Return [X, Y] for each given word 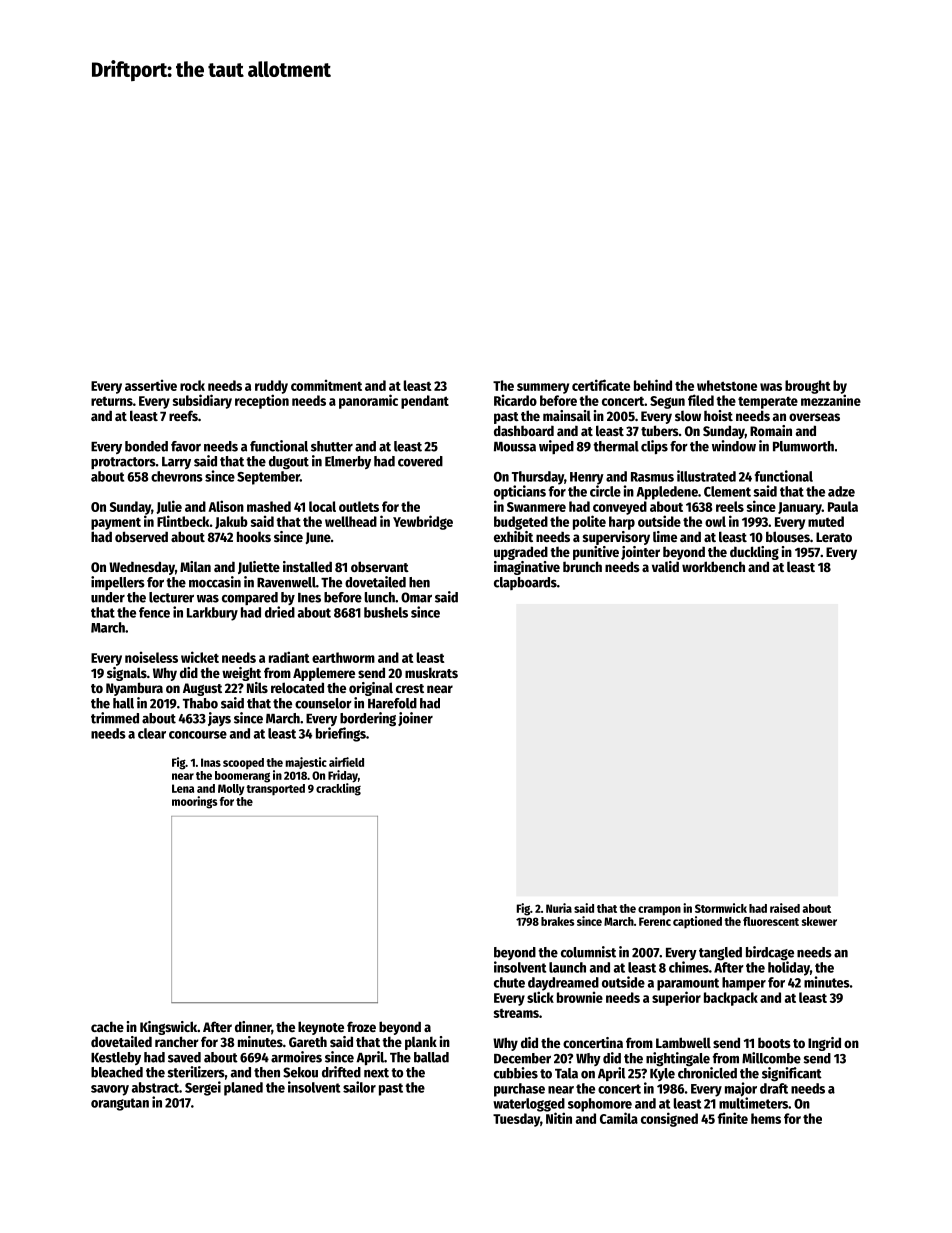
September [268, 478]
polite [589, 522]
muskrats [431, 672]
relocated [297, 687]
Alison [226, 506]
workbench [713, 566]
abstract [155, 1087]
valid [665, 566]
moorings [194, 802]
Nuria [559, 908]
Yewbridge [423, 522]
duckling [754, 553]
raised [785, 908]
